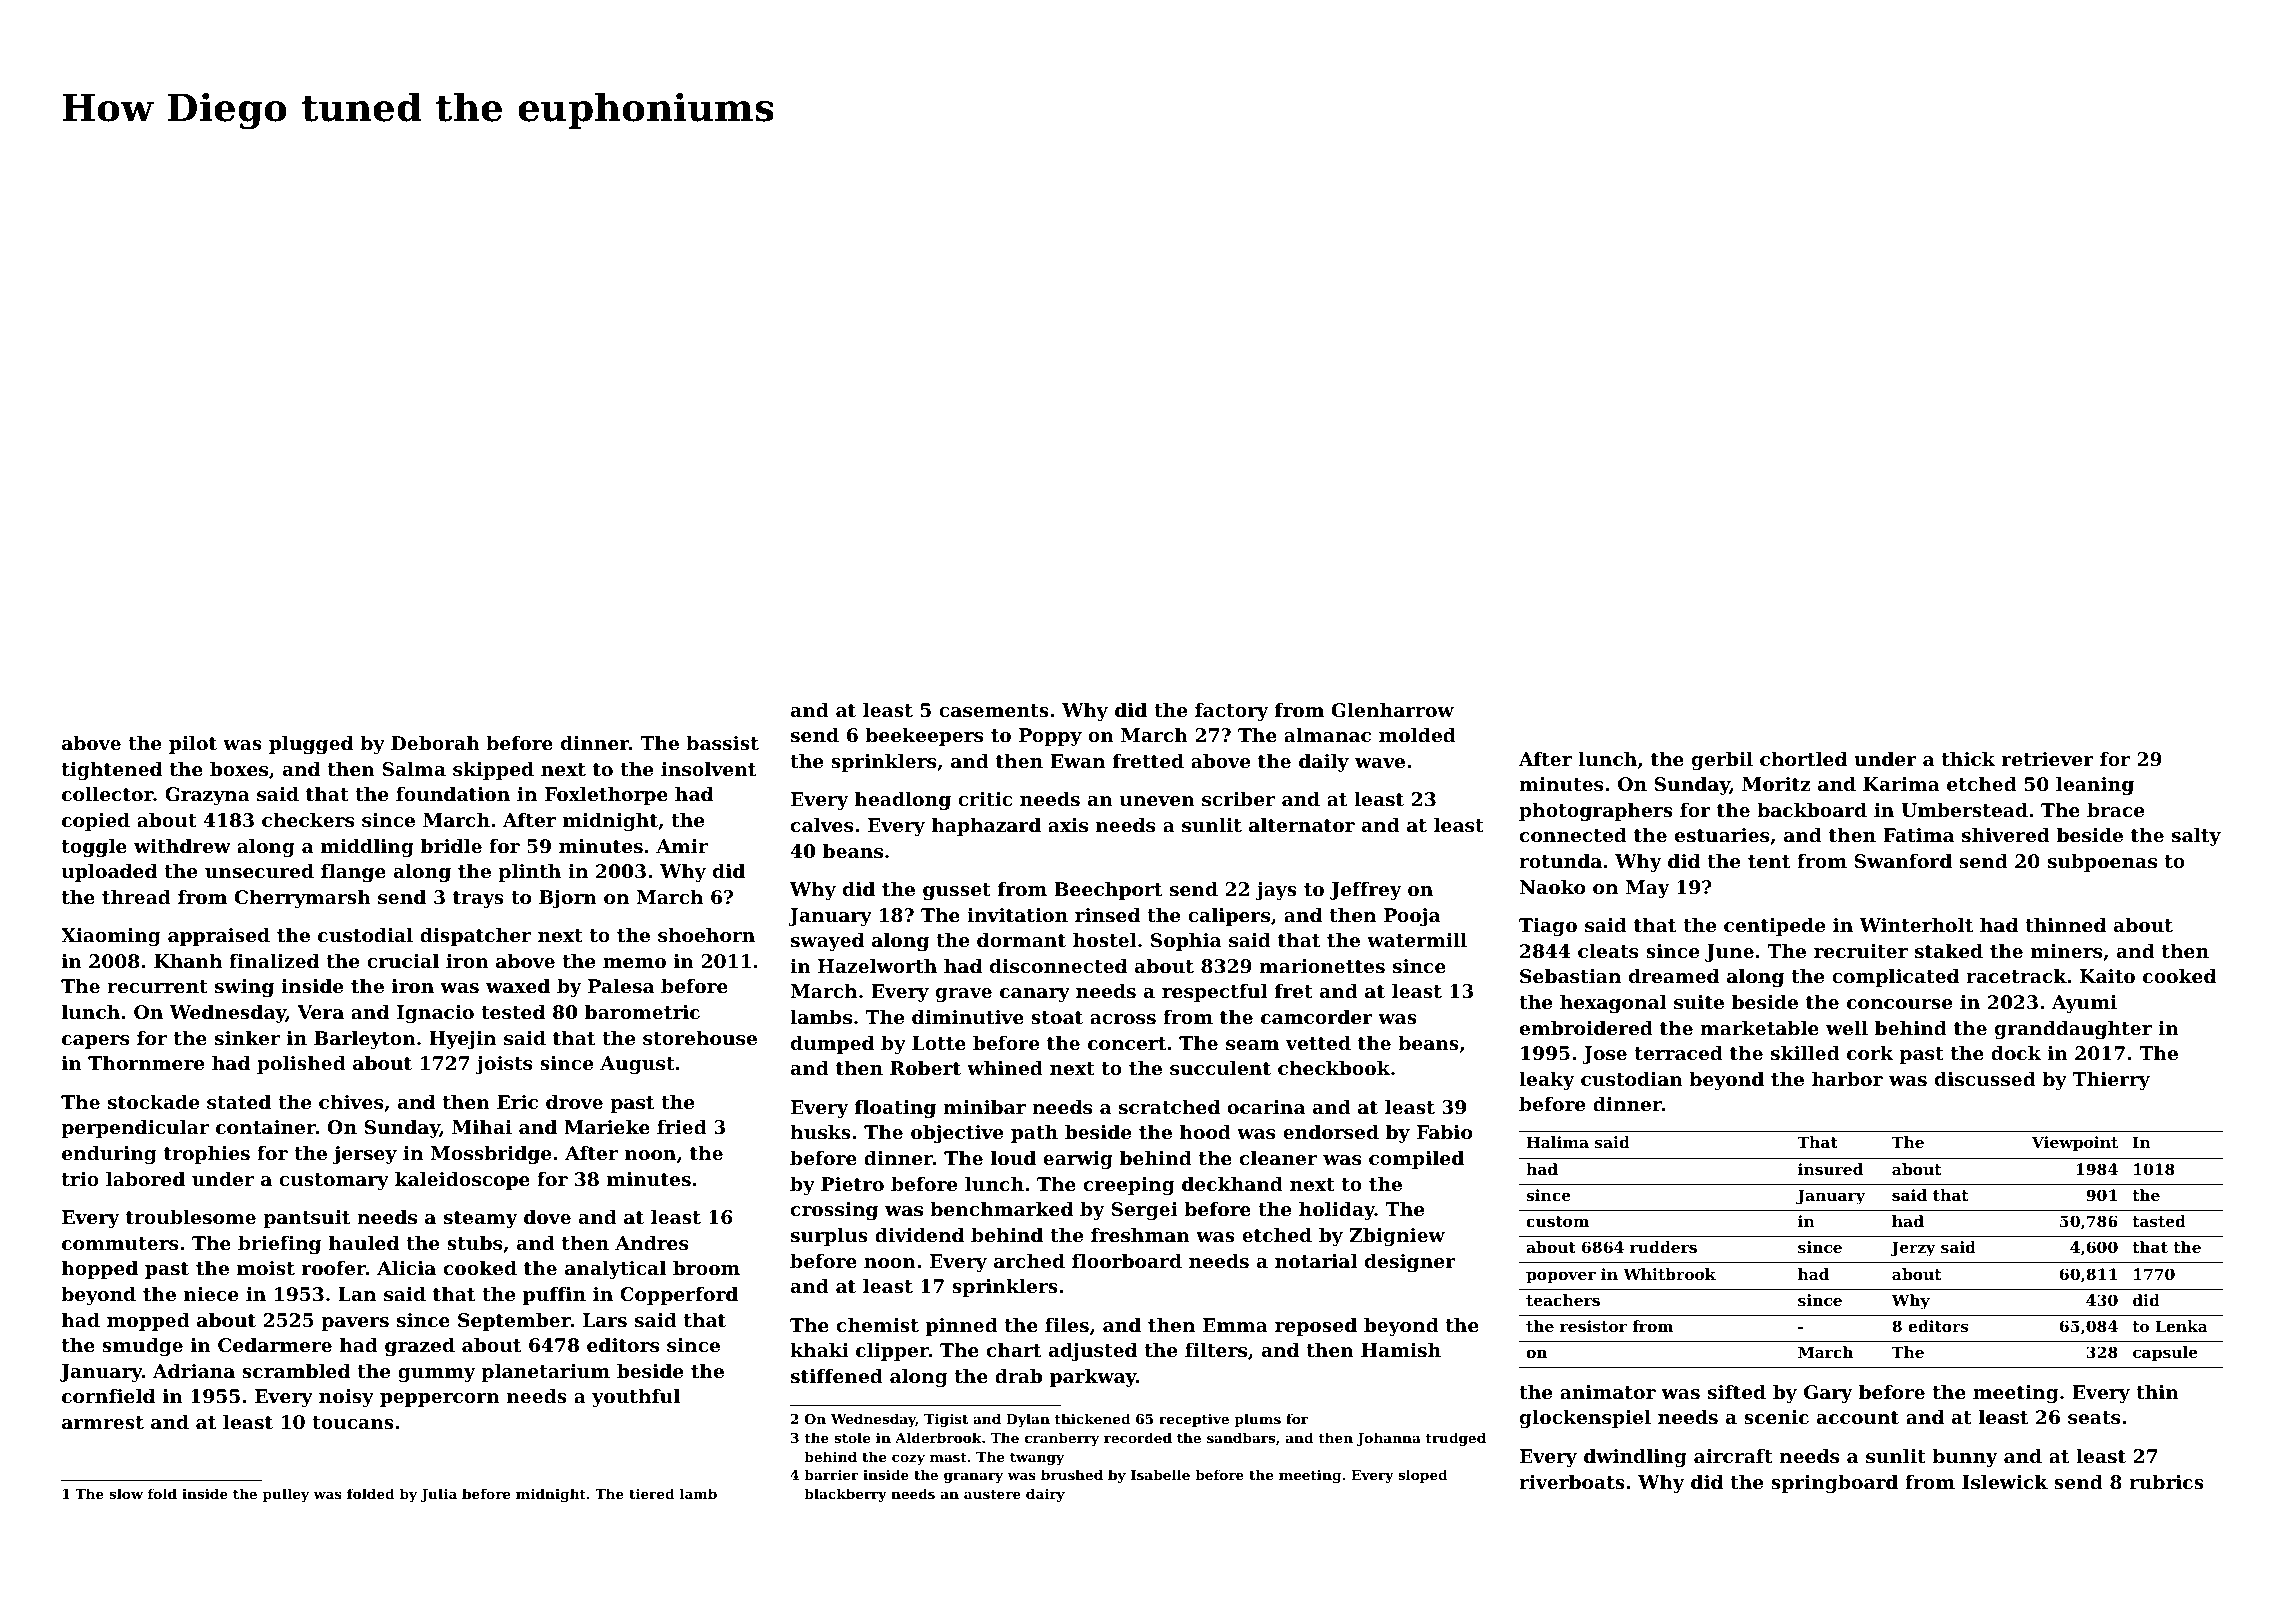 This screenshot has height=1615, width=2284. Describe the element at coordinates (1560, 861) in the screenshot. I see `rotunda` at that location.
